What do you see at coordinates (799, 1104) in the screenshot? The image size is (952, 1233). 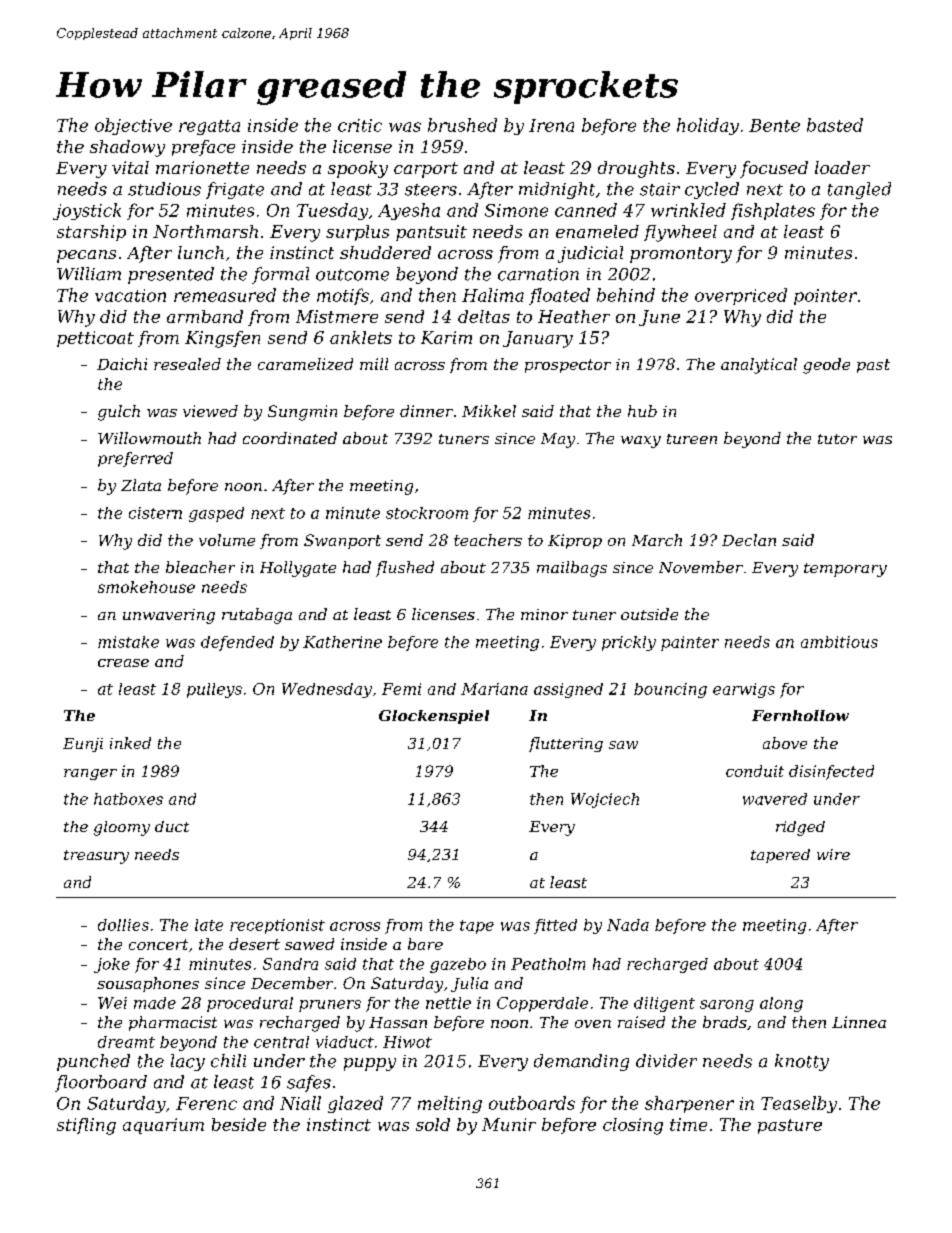 I see `Teaselby` at bounding box center [799, 1104].
